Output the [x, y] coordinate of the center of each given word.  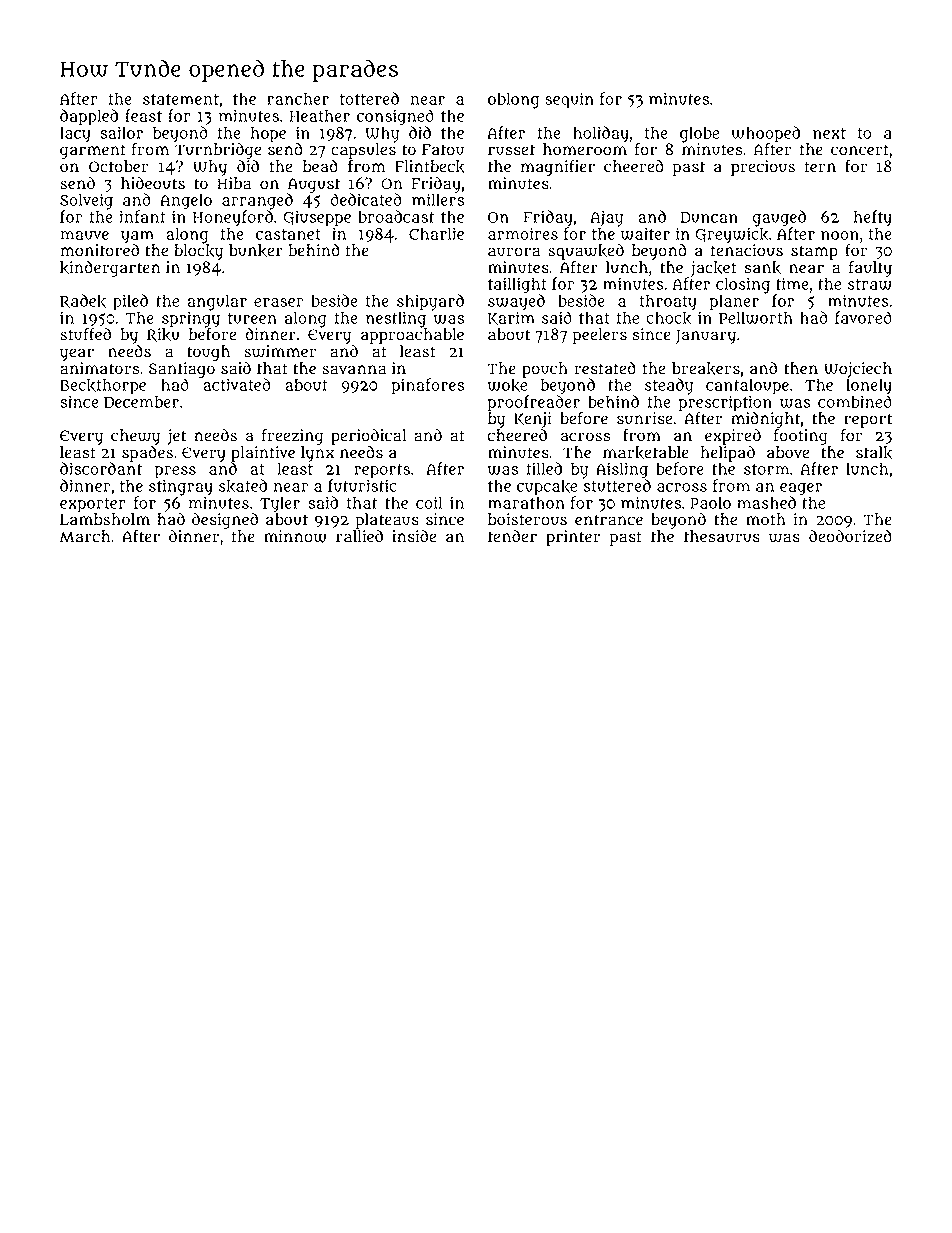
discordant [101, 468]
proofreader [534, 403]
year [77, 354]
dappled [89, 117]
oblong [513, 100]
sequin [569, 100]
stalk [874, 452]
